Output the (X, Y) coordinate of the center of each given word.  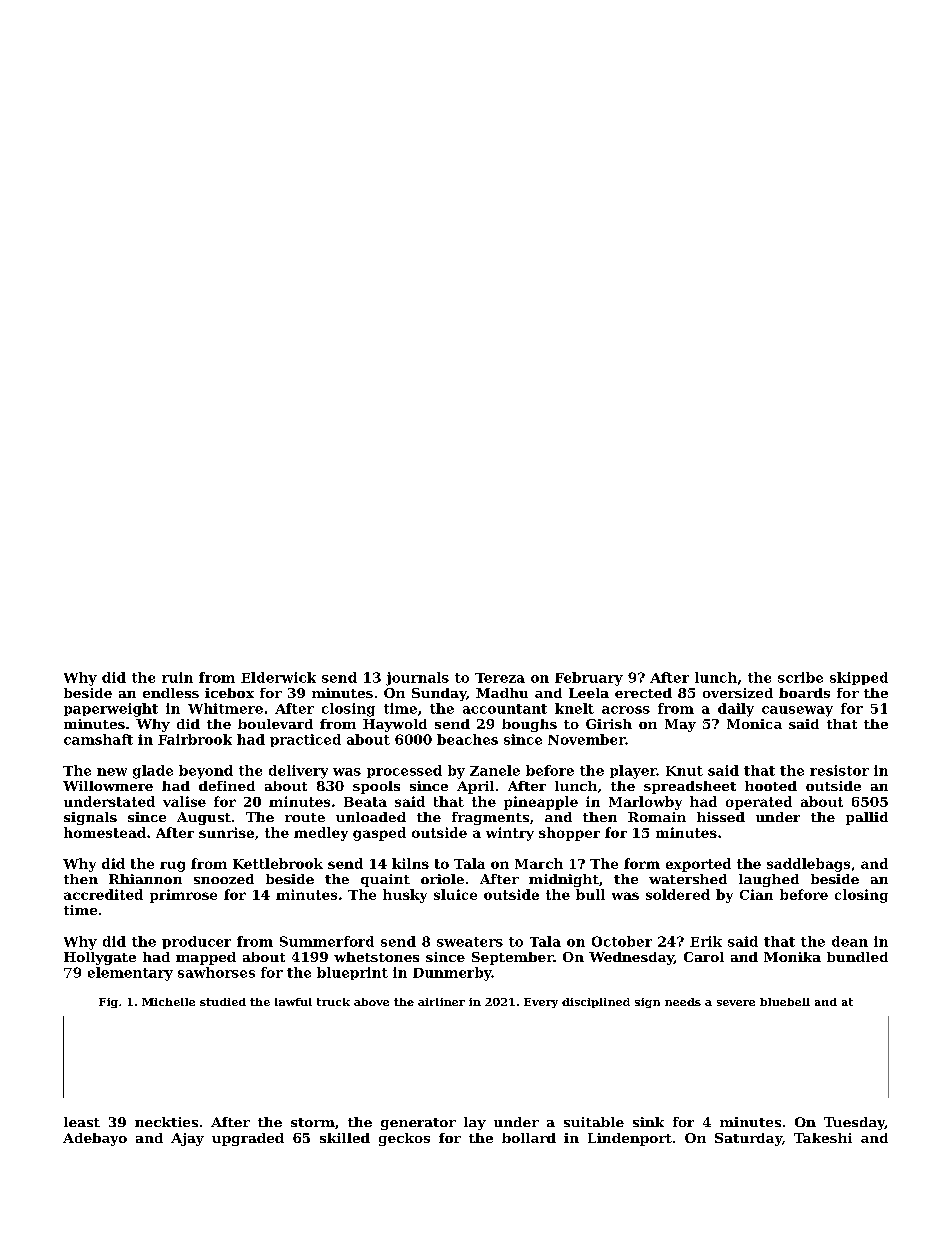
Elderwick (278, 677)
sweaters (470, 942)
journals (417, 679)
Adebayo (95, 1139)
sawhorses (216, 972)
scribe (800, 677)
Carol (704, 957)
